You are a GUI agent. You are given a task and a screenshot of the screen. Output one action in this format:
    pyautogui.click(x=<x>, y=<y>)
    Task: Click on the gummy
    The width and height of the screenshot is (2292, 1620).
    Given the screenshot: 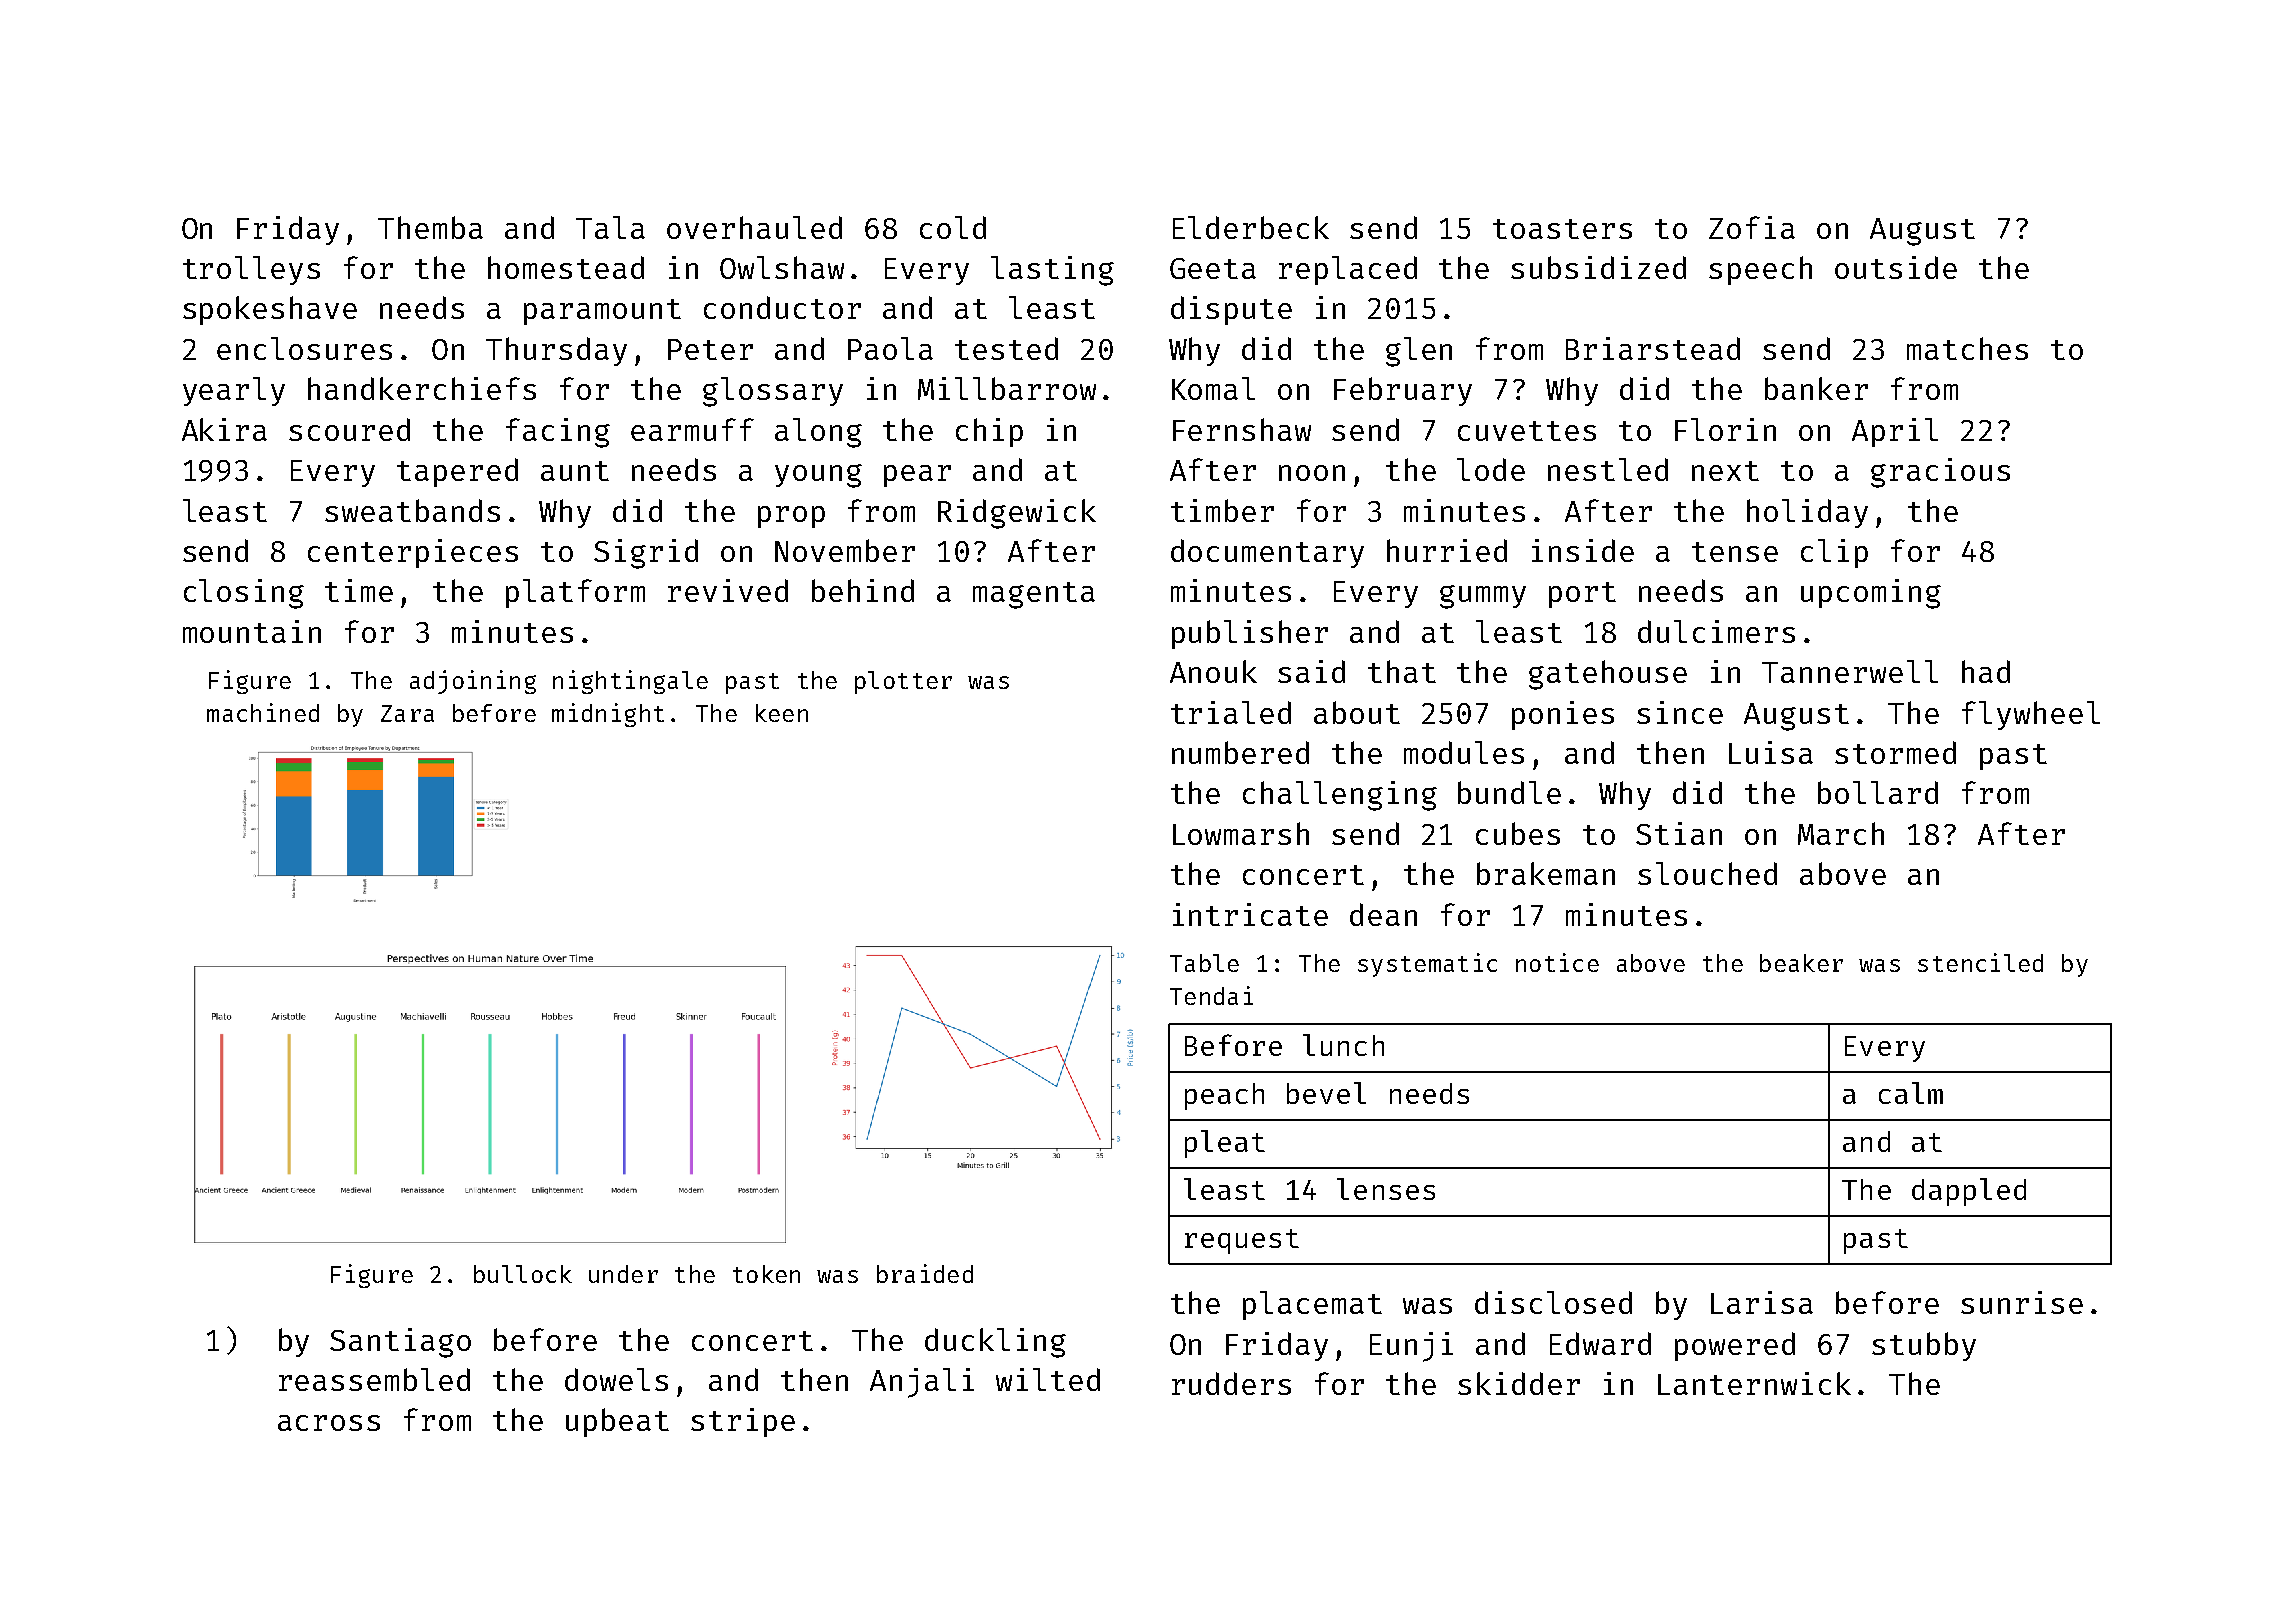 What is the action you would take?
    pyautogui.click(x=1483, y=597)
